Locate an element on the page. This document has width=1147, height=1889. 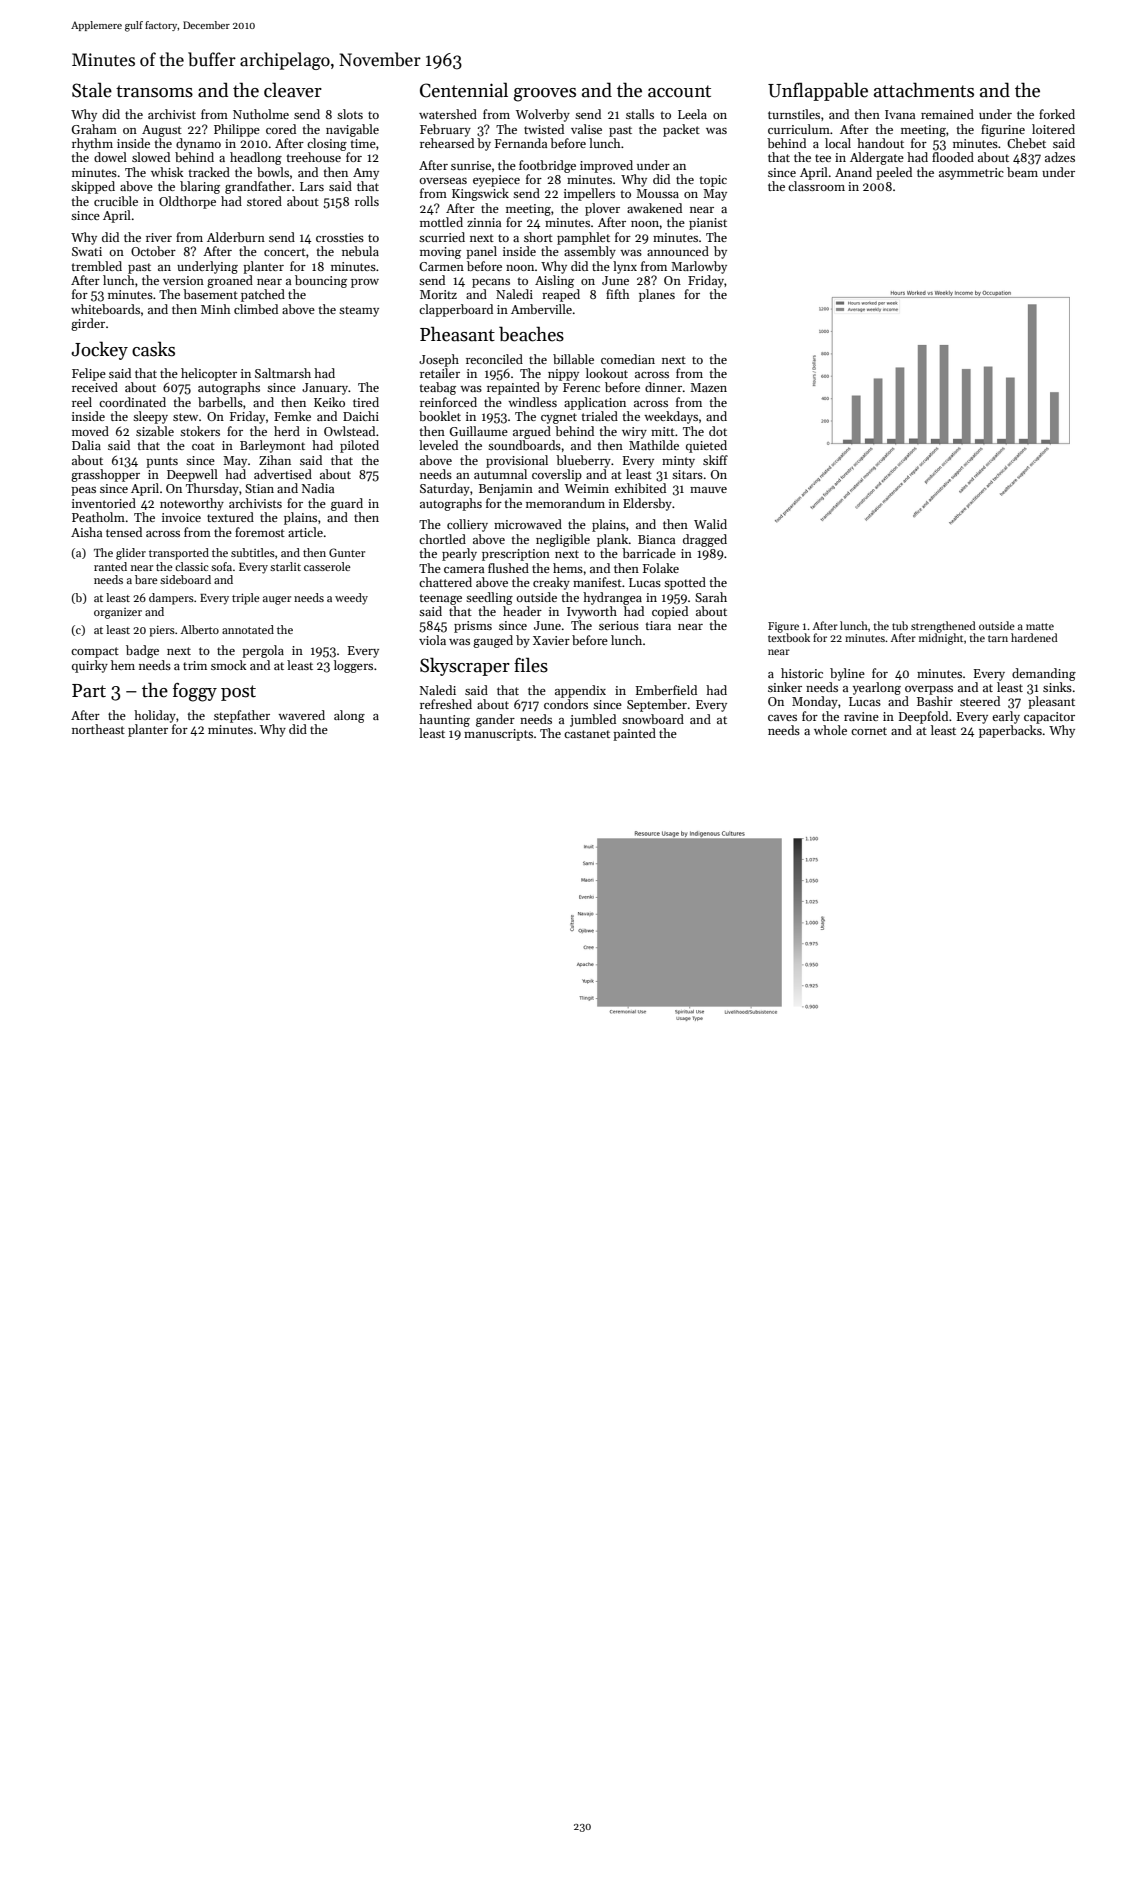
leveled is located at coordinates (438, 445).
